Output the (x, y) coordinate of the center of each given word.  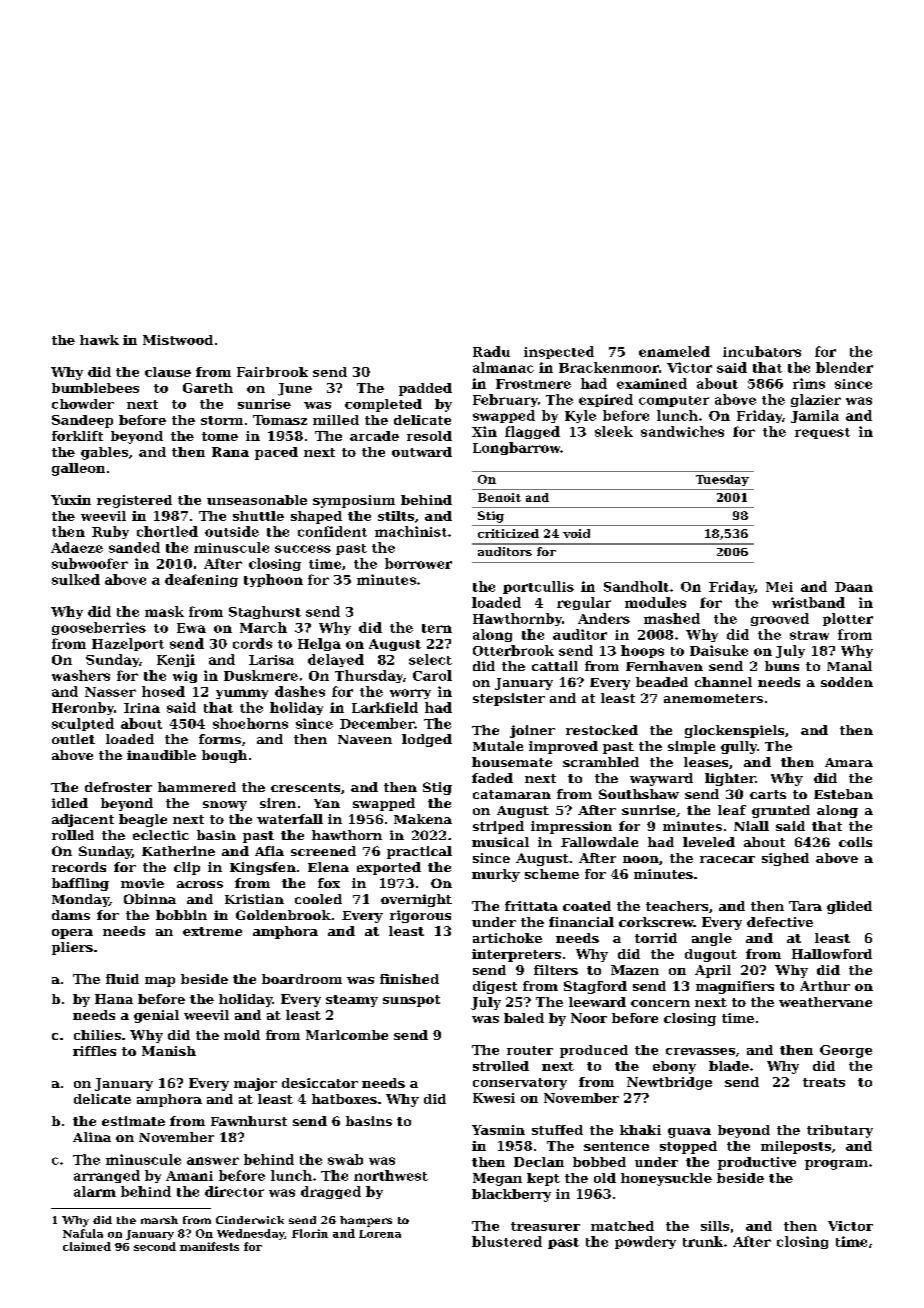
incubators (762, 351)
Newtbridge (669, 1083)
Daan (854, 587)
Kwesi (494, 1098)
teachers (677, 906)
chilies (97, 1035)
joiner (532, 731)
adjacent (83, 820)
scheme (552, 874)
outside (232, 531)
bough (224, 756)
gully (739, 747)
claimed (87, 1246)
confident (332, 531)
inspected (559, 352)
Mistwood (178, 340)
